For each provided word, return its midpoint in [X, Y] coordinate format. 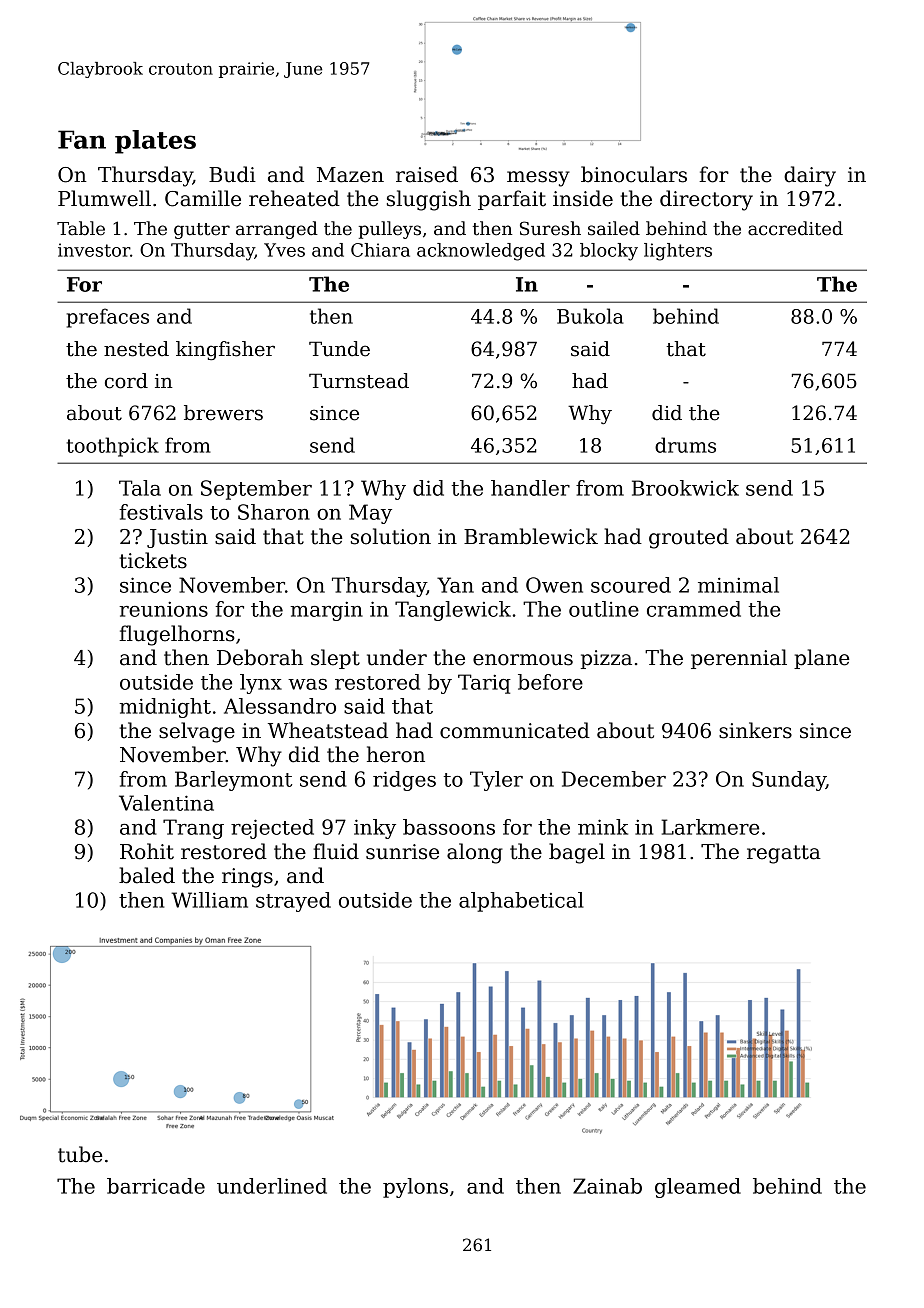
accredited [795, 228]
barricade [156, 1186]
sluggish [429, 200]
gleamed [698, 1188]
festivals [161, 512]
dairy [810, 176]
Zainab [607, 1186]
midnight [165, 708]
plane [822, 659]
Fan [82, 139]
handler [530, 488]
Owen [554, 585]
